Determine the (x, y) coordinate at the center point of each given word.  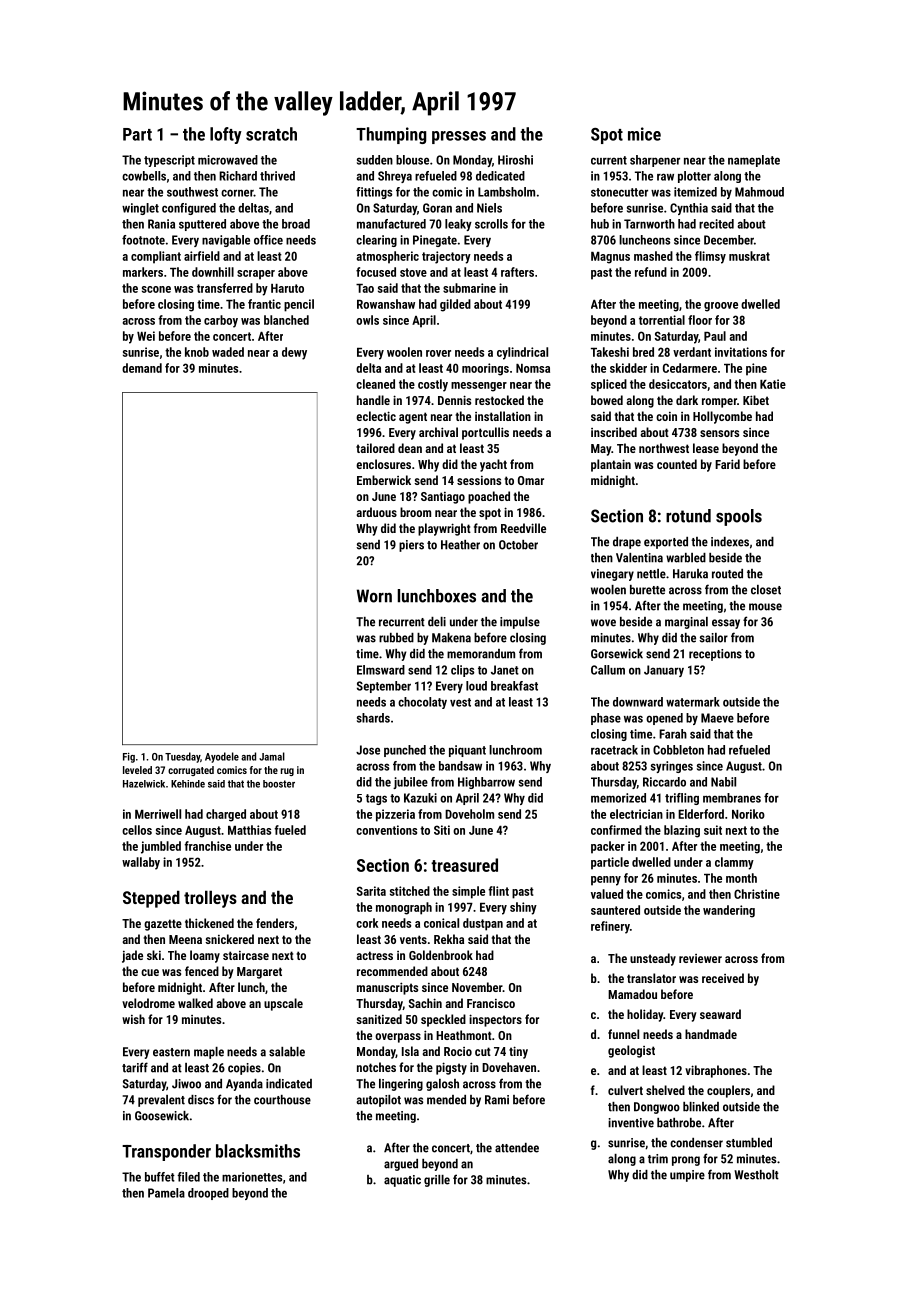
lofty (226, 135)
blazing (682, 831)
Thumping (391, 135)
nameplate (754, 161)
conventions (386, 830)
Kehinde (188, 784)
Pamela (166, 1193)
